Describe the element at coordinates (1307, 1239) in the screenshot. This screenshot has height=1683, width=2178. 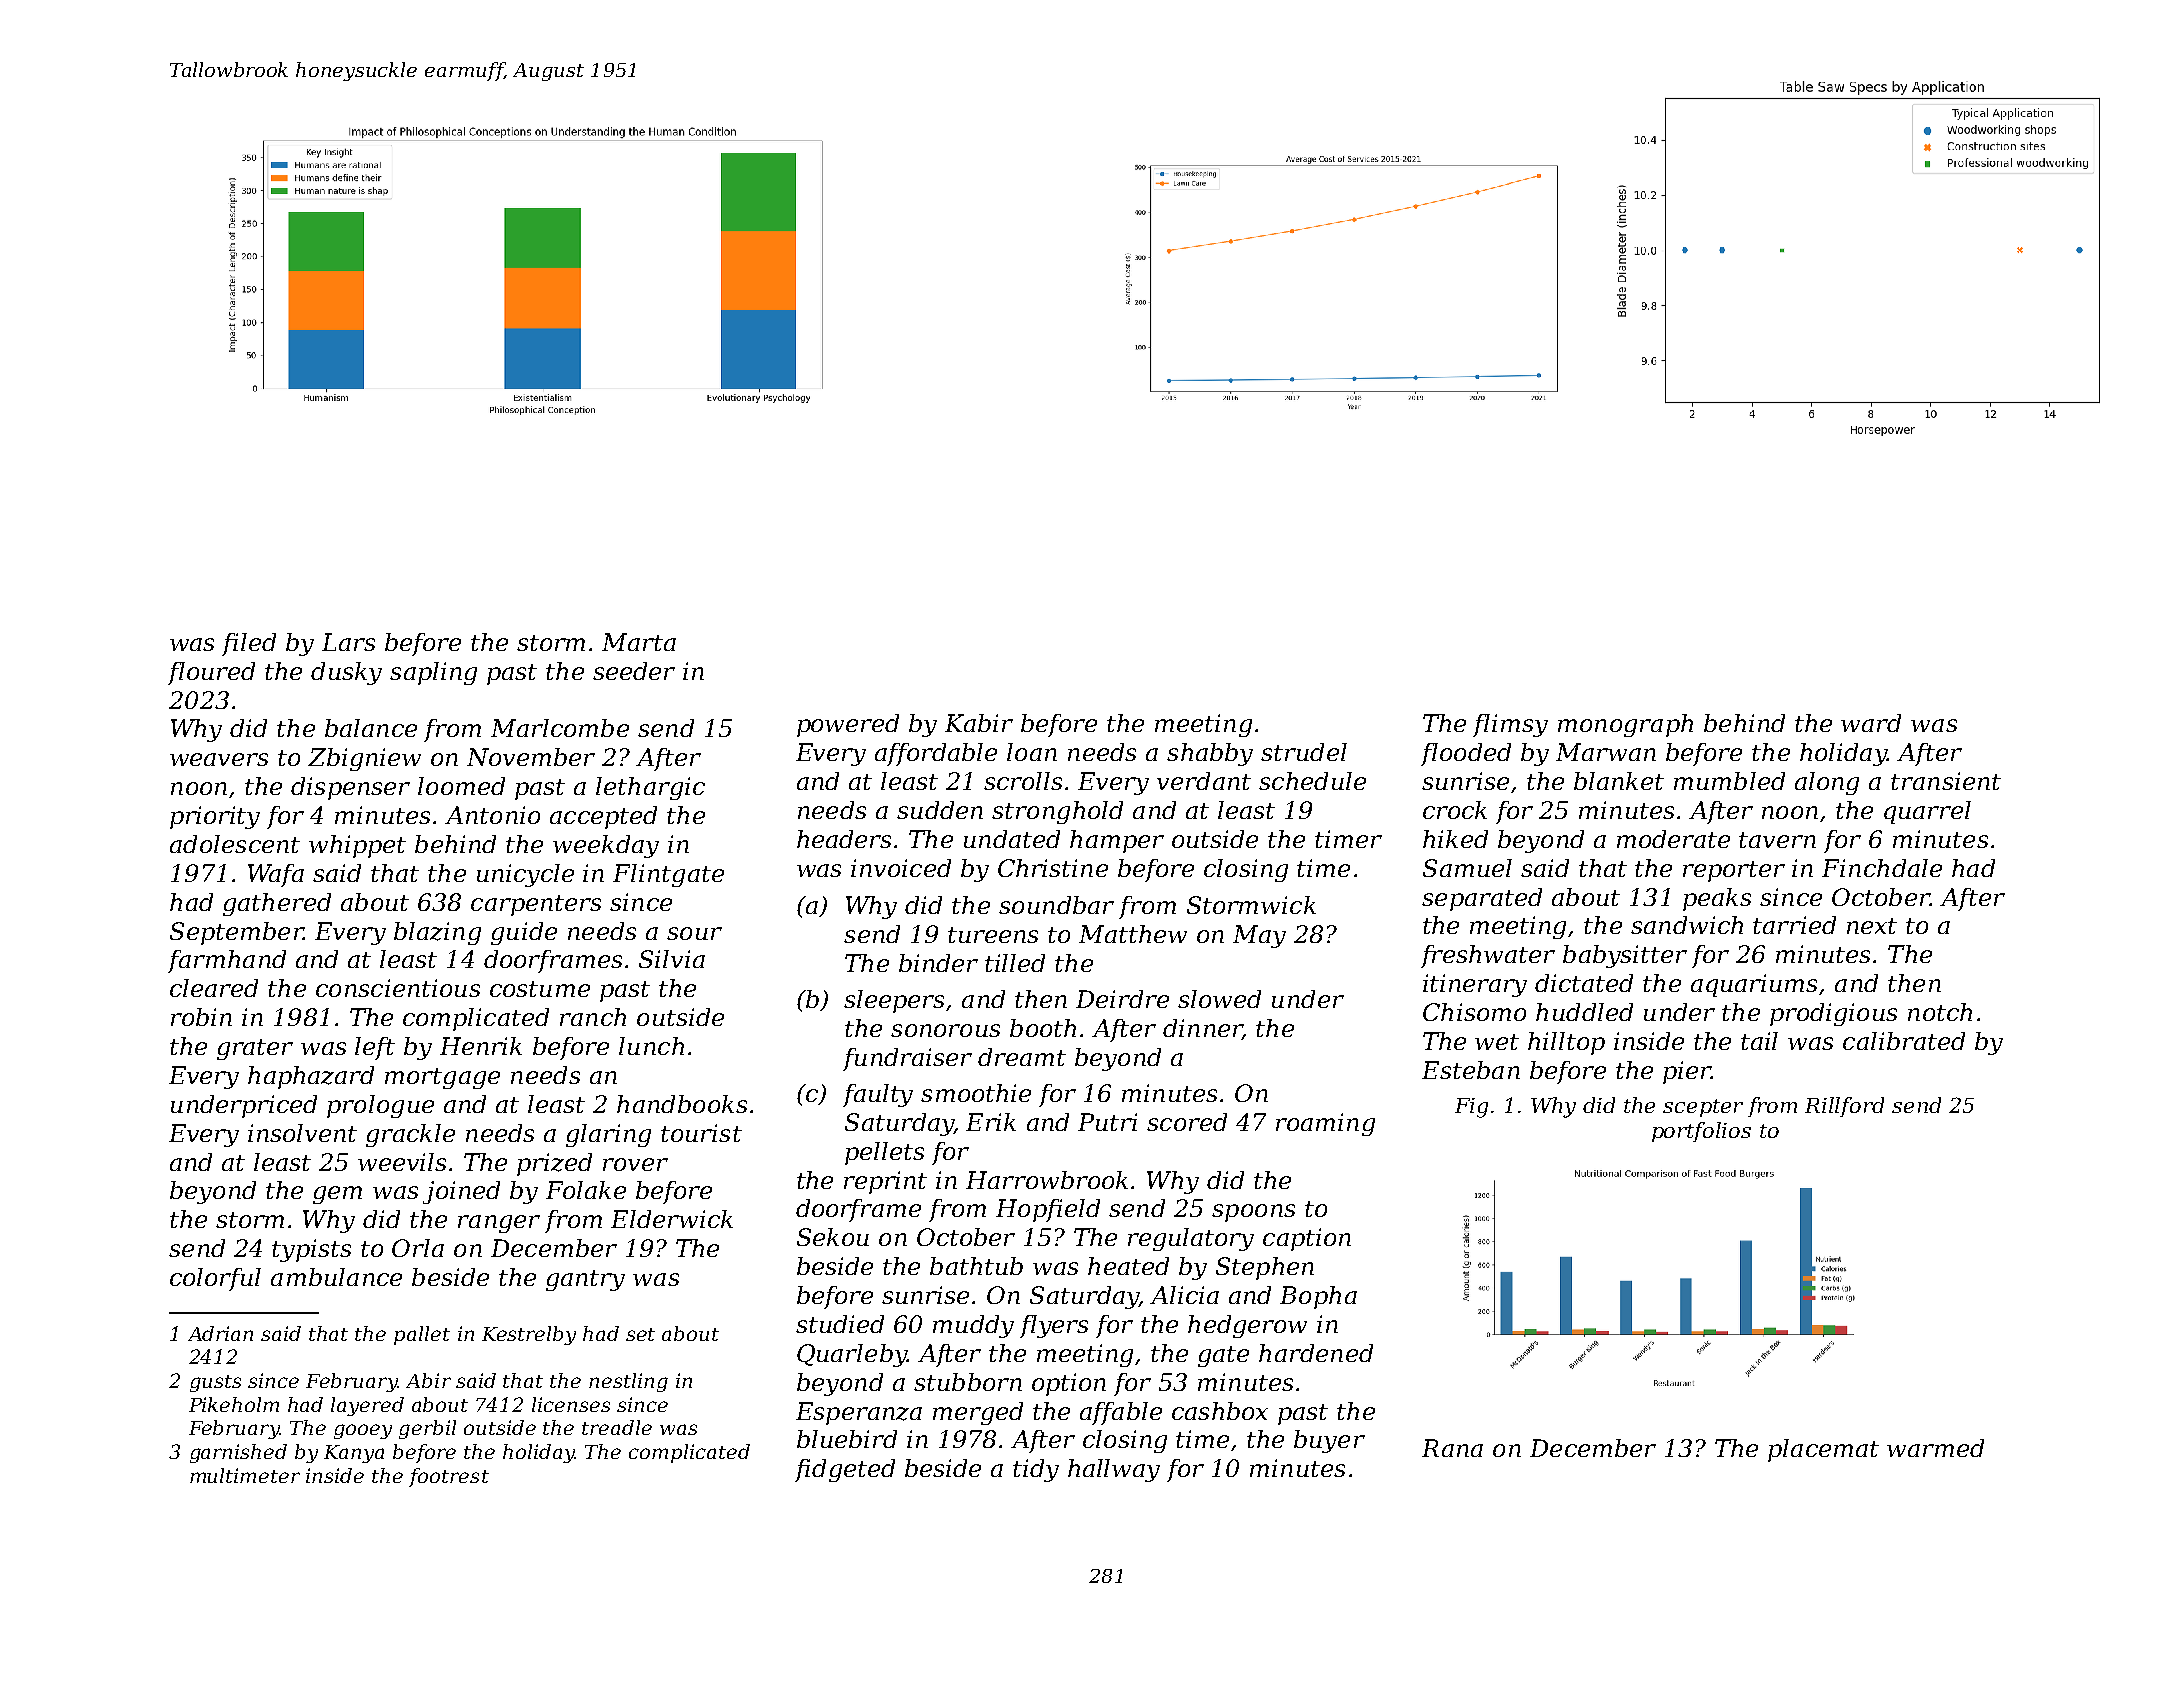
I see `caption` at that location.
